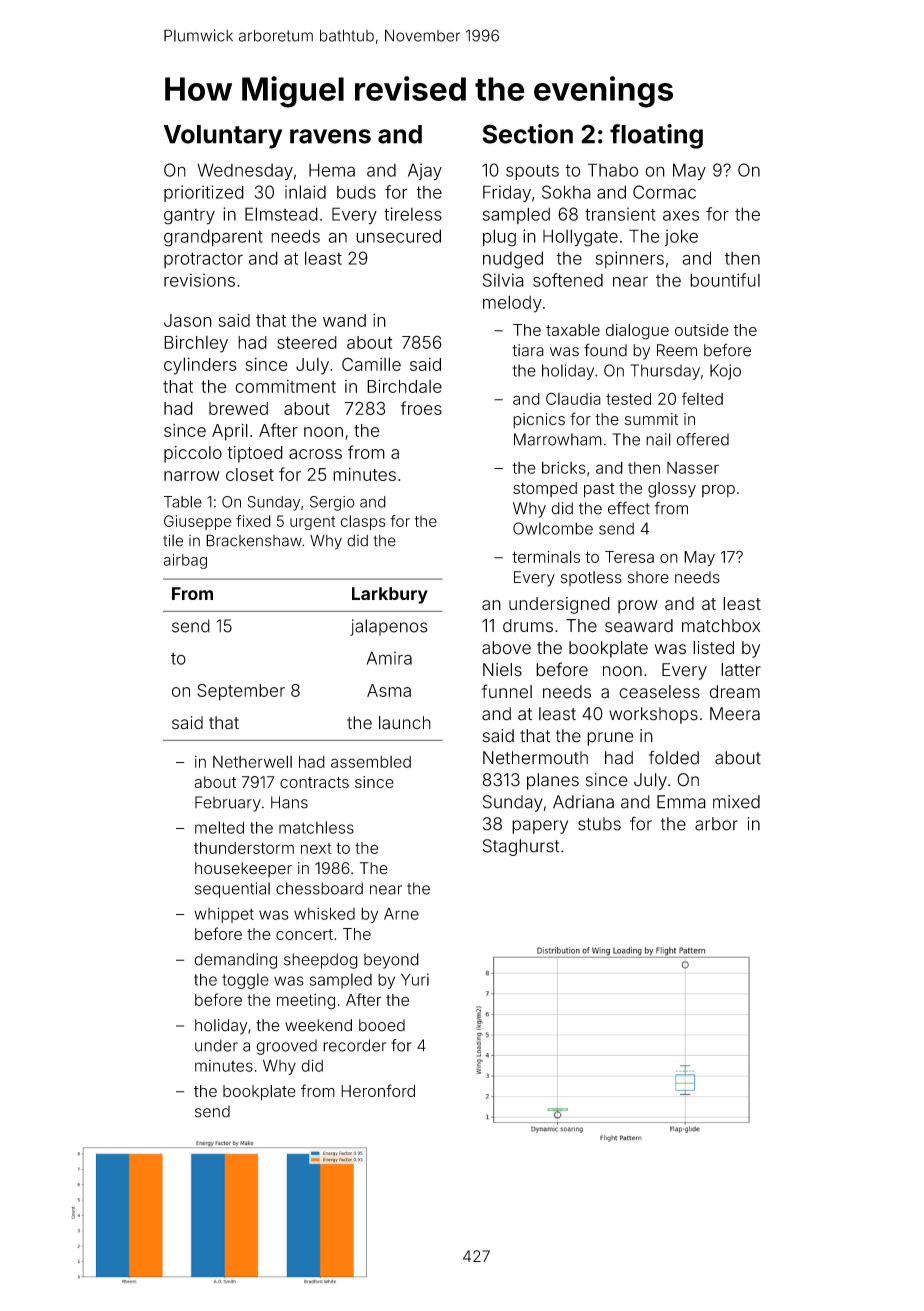 The image size is (924, 1311). I want to click on Voluntary, so click(223, 137).
